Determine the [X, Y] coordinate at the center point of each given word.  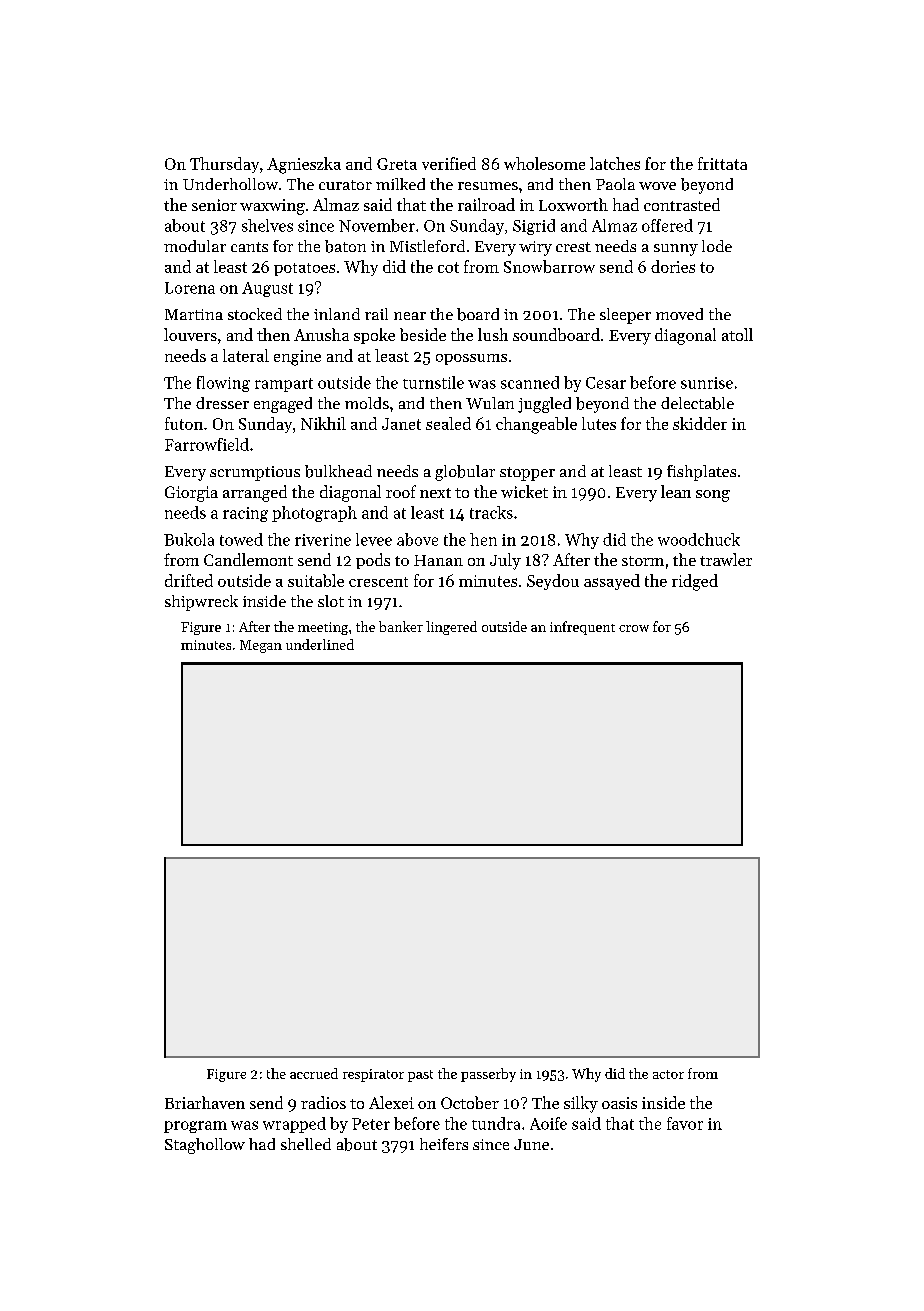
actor [668, 1074]
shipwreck [201, 603]
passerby [488, 1075]
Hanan [438, 560]
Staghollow [205, 1146]
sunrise [707, 383]
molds [367, 403]
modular [195, 246]
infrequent [582, 628]
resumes [488, 186]
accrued [314, 1073]
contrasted [682, 204]
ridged [695, 582]
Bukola [189, 539]
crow [634, 628]
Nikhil [323, 423]
